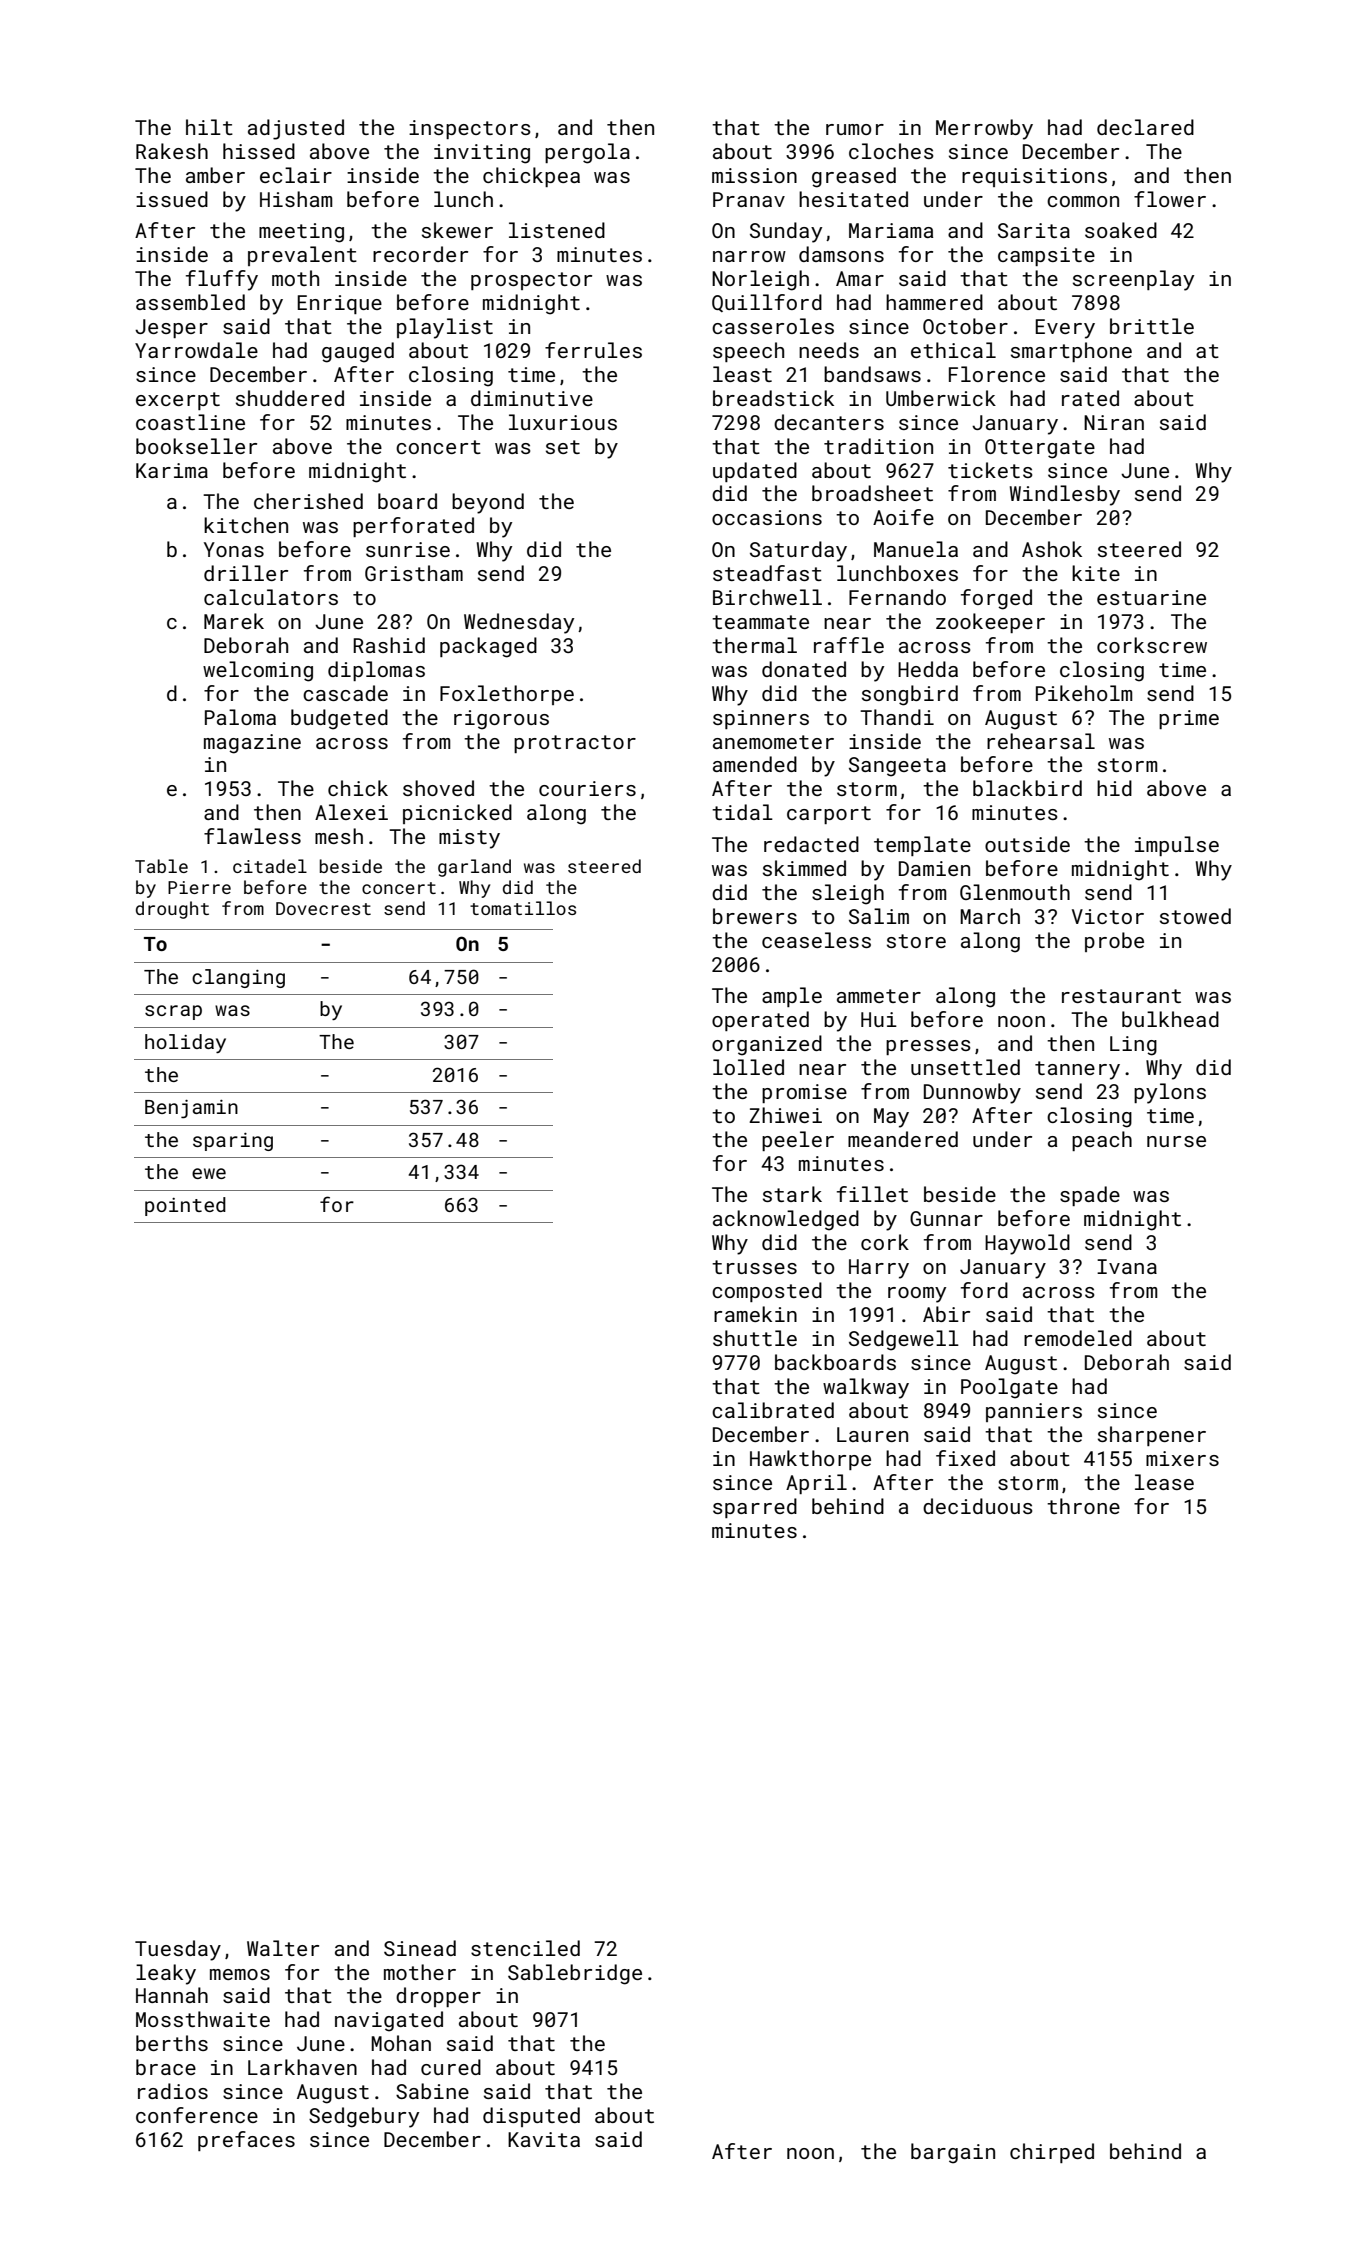  I want to click on forged, so click(996, 599).
